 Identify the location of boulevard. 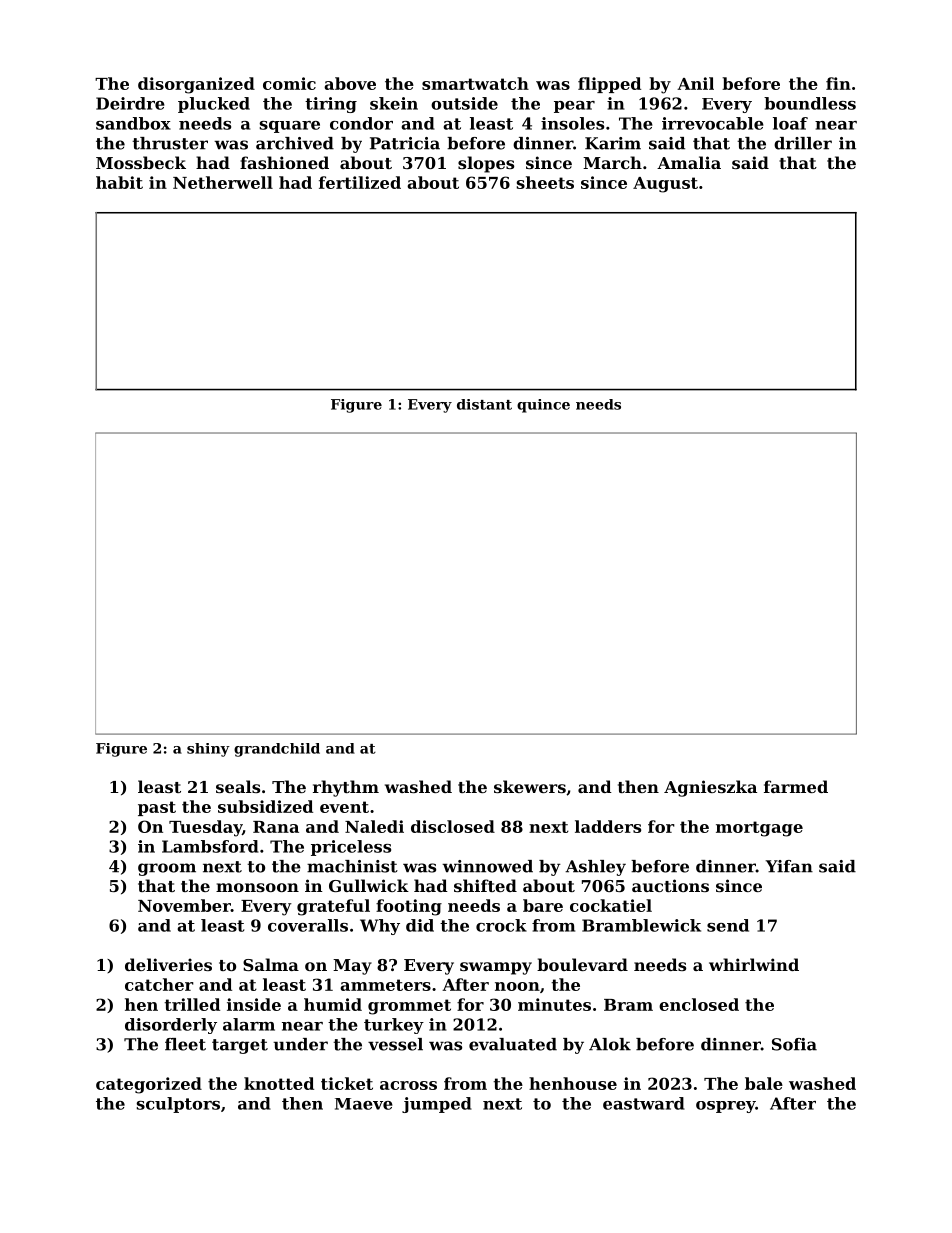
(582, 964).
